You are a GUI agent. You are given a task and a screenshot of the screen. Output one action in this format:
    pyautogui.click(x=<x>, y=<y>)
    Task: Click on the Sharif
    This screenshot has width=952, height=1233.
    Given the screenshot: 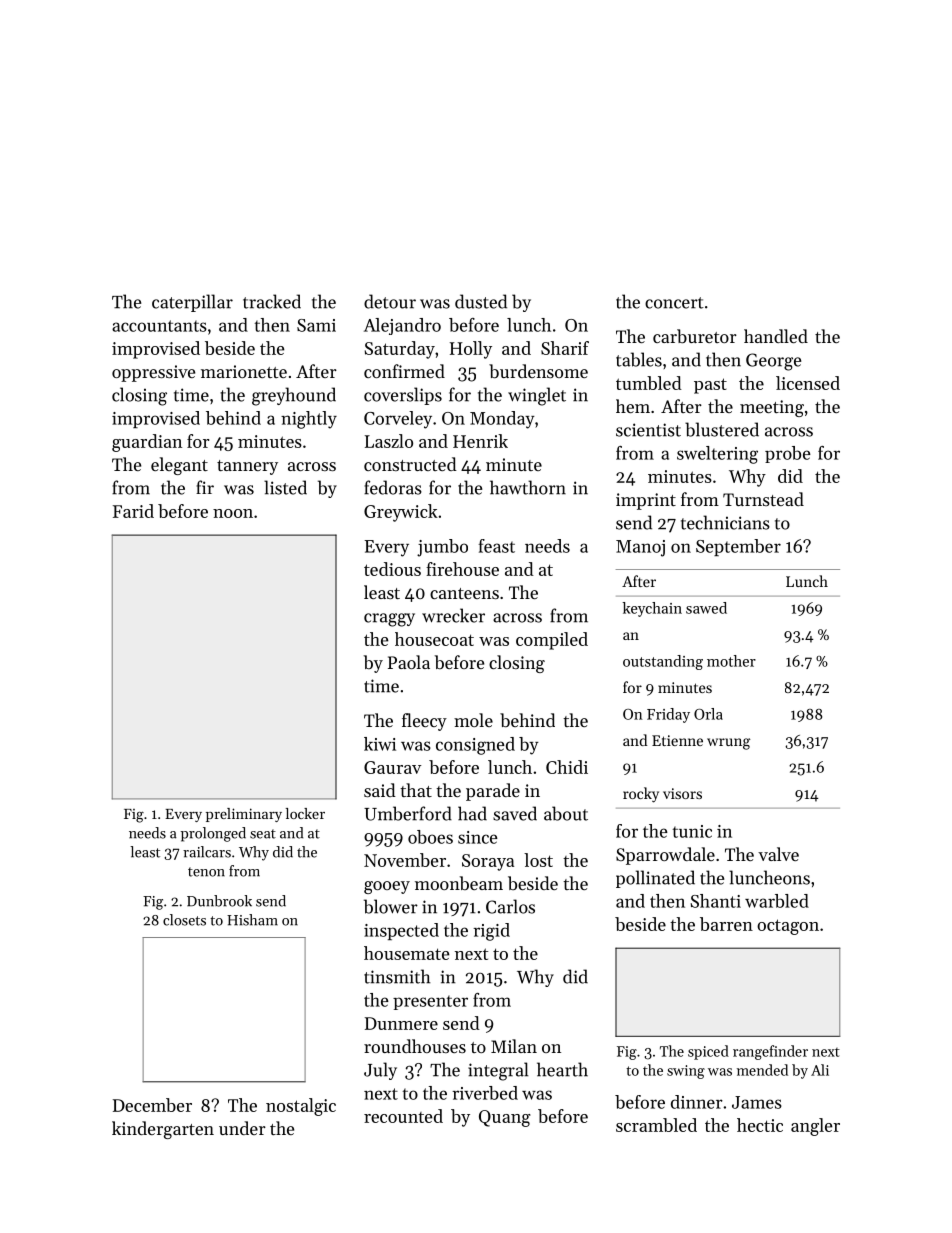 What is the action you would take?
    pyautogui.click(x=565, y=348)
